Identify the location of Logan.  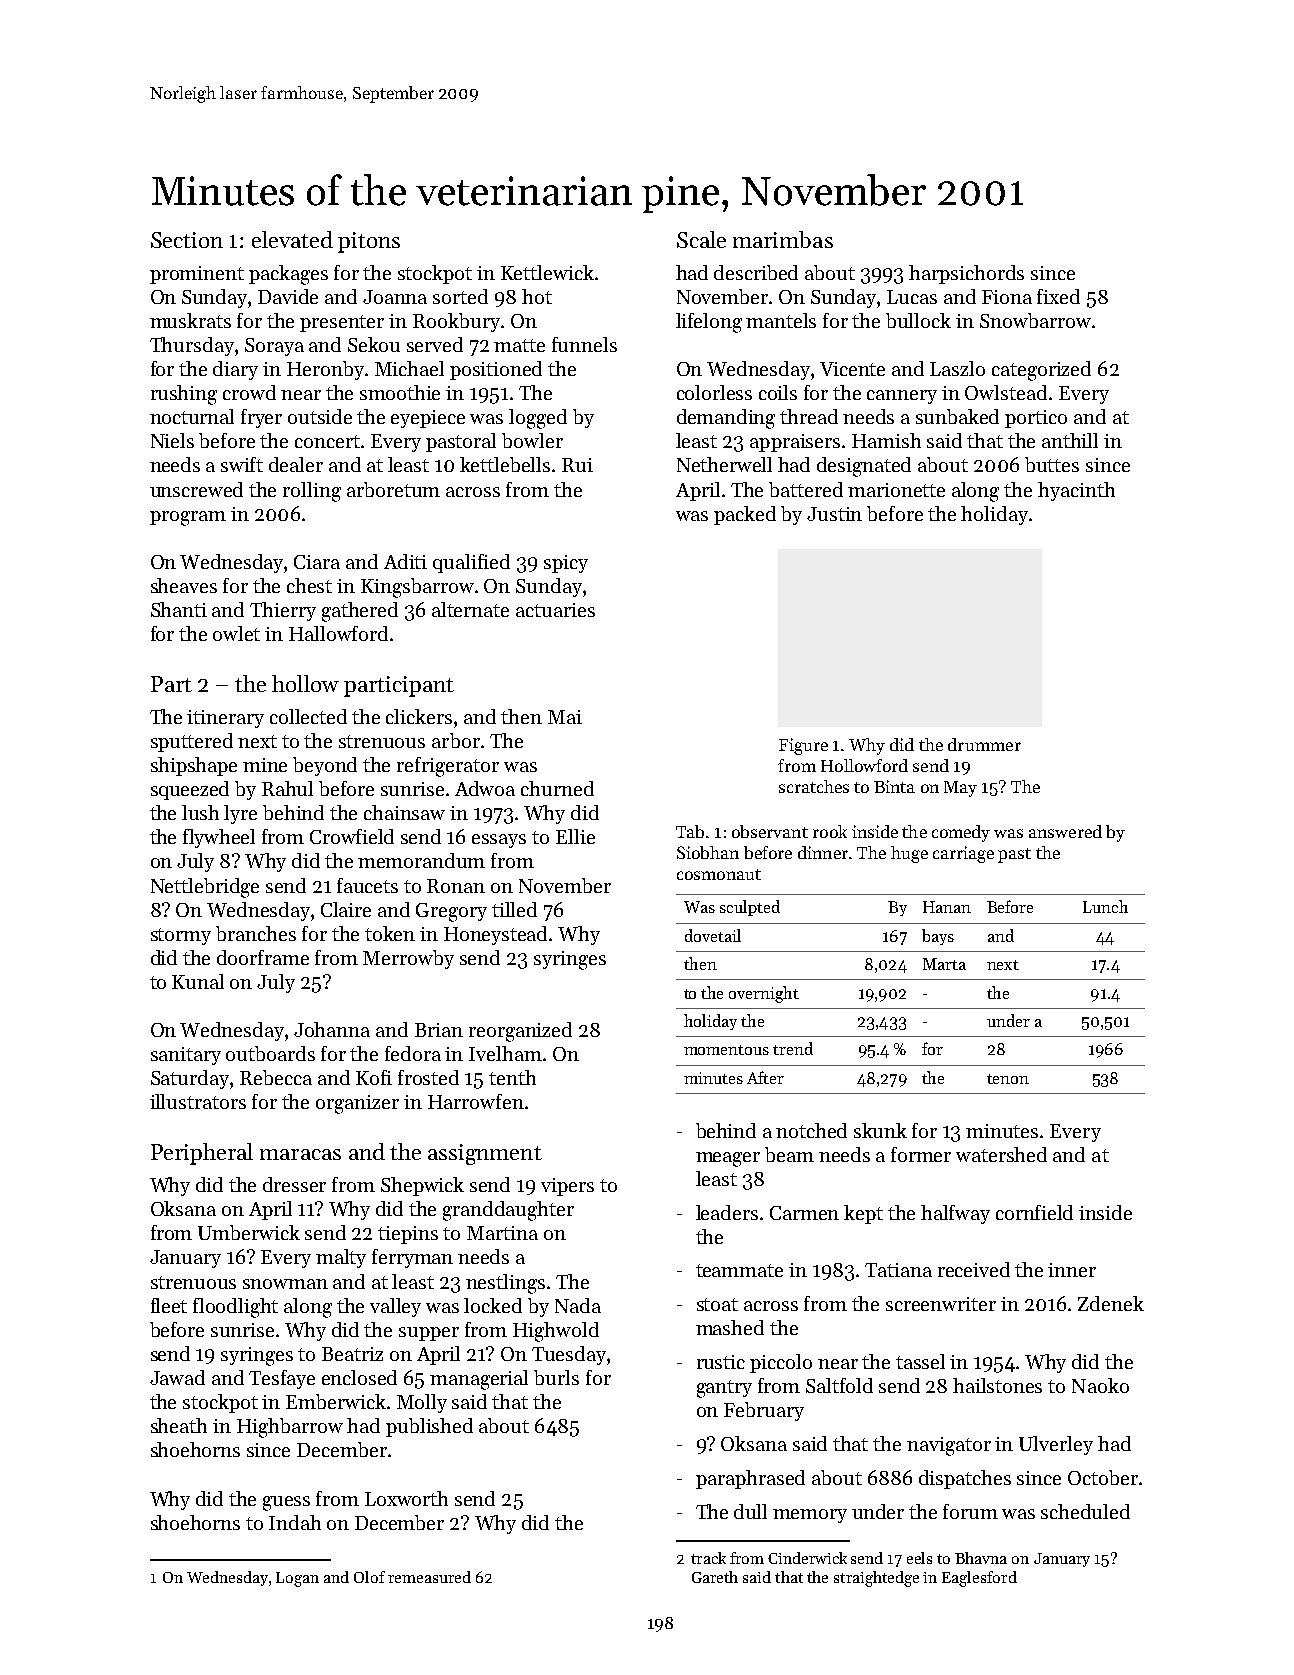
(297, 1579).
